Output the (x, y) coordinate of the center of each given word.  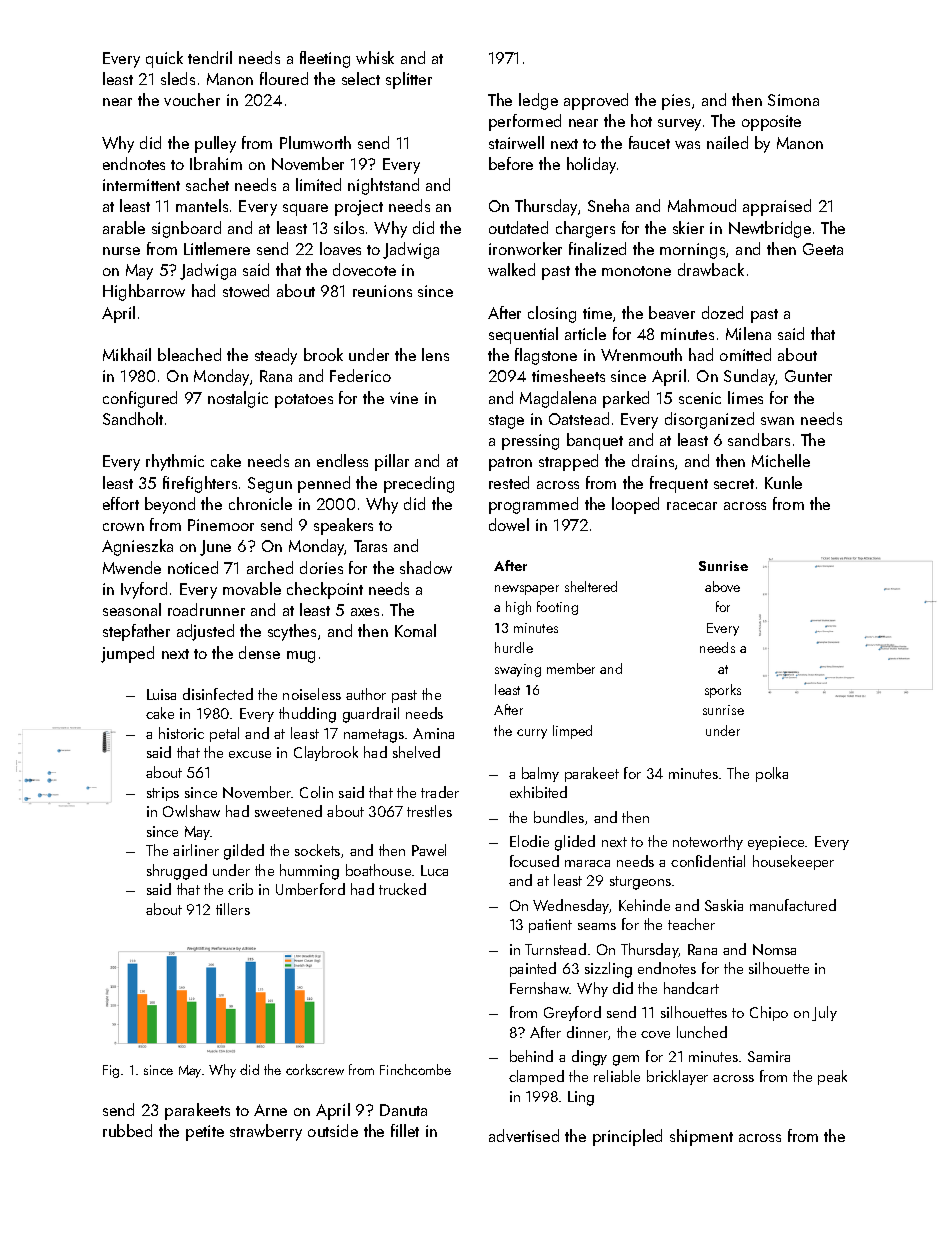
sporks (723, 691)
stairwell (516, 142)
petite (205, 1133)
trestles (429, 811)
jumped (127, 654)
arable (124, 227)
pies (676, 102)
